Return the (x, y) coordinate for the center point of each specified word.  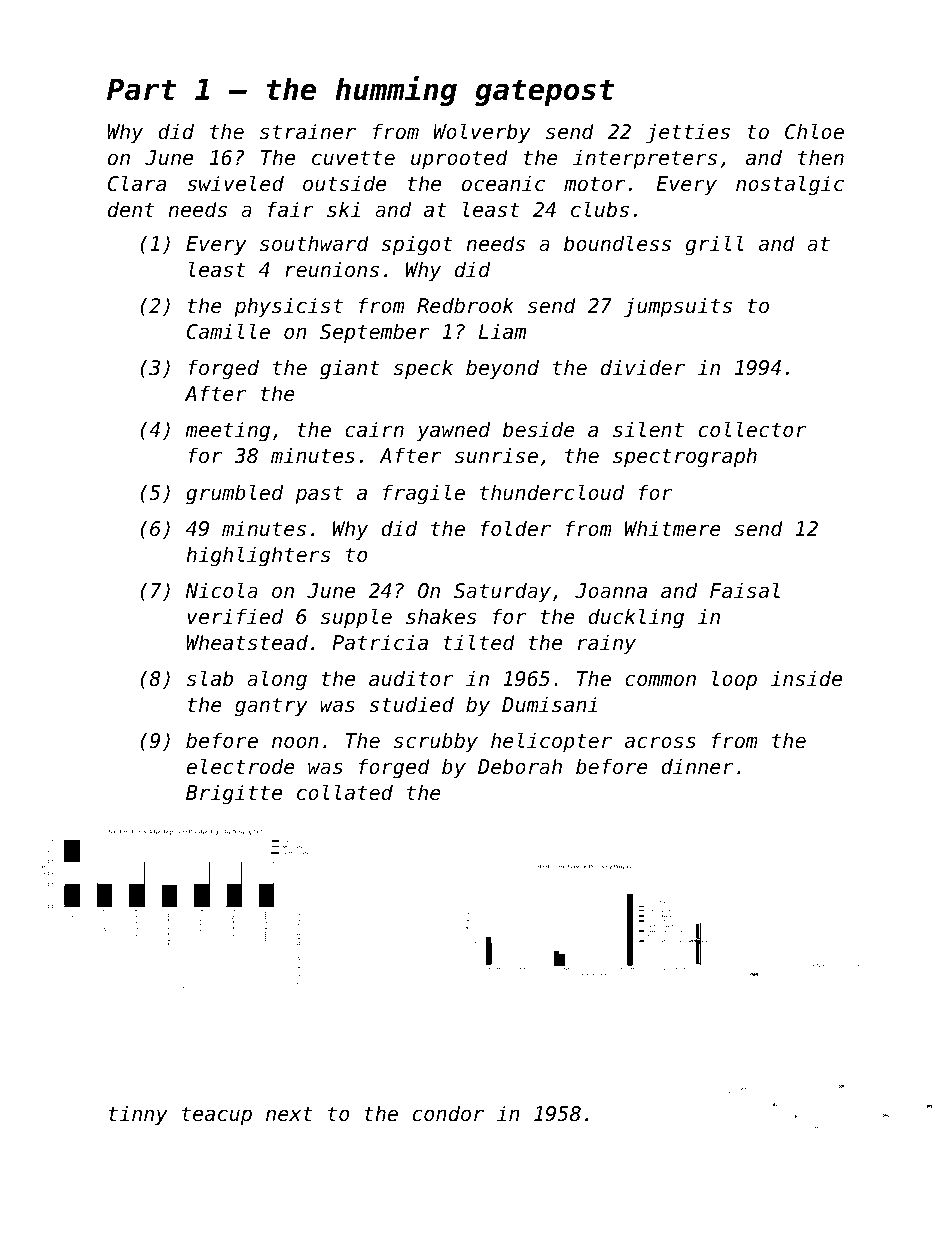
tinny (138, 1115)
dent (131, 209)
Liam (502, 331)
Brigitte (234, 794)
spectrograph (685, 457)
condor (448, 1113)
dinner (697, 766)
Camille (228, 331)
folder (516, 528)
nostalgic (790, 185)
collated (345, 792)
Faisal (745, 590)
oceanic (503, 183)
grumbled (234, 494)
